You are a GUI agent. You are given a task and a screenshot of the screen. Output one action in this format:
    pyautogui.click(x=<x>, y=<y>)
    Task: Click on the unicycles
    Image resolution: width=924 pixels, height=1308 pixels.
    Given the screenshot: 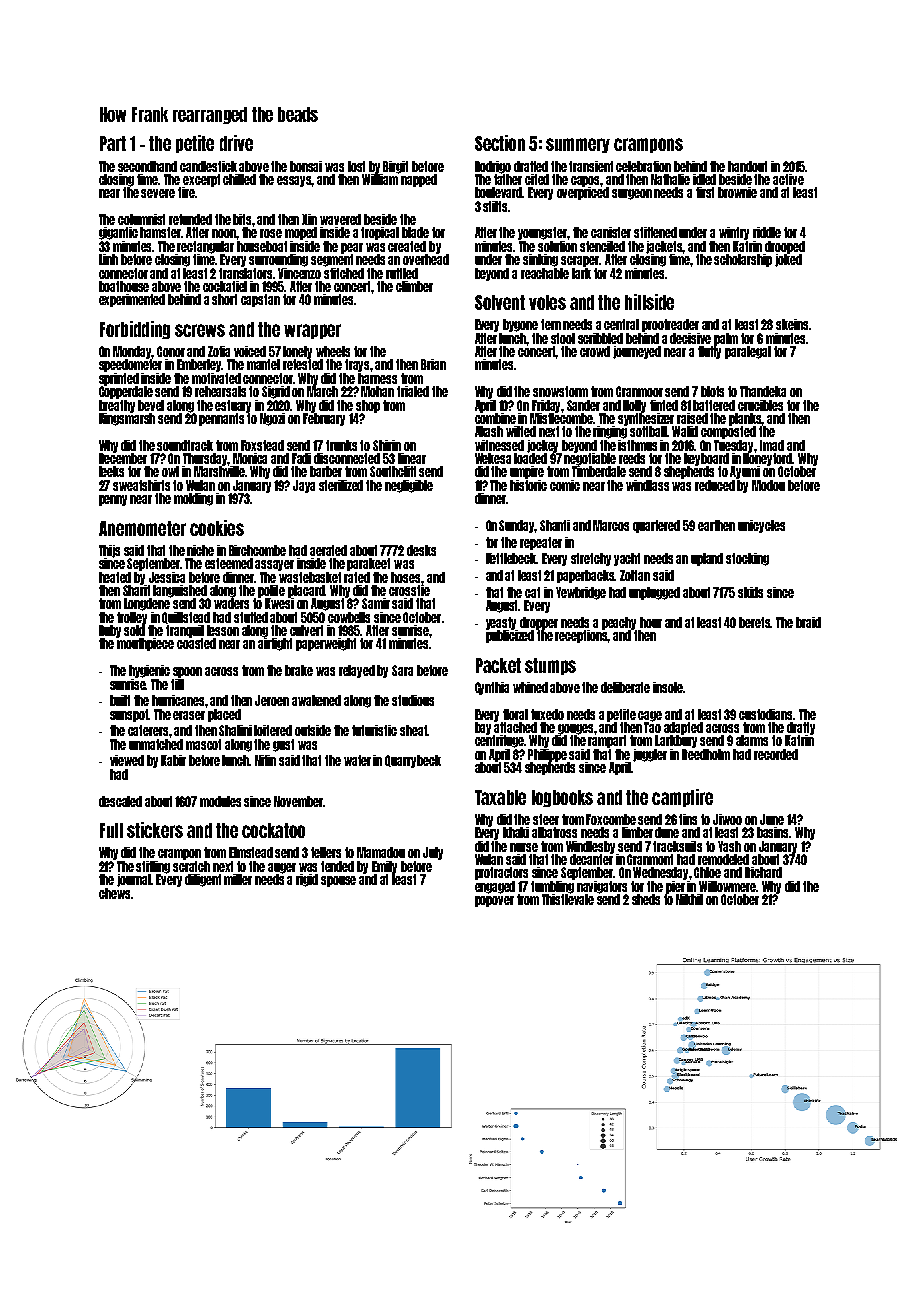 What is the action you would take?
    pyautogui.click(x=761, y=526)
